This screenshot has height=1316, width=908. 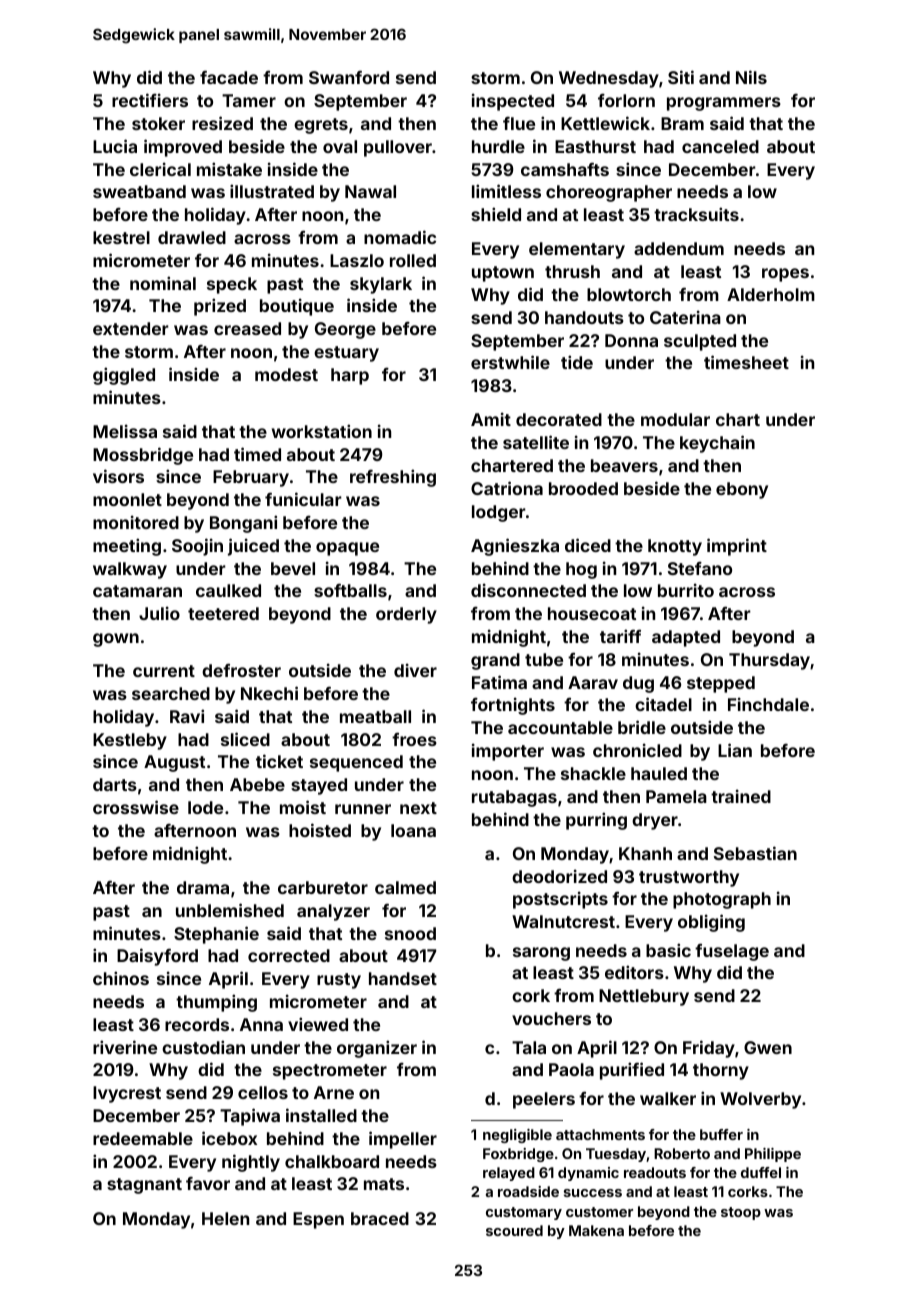 I want to click on catamaran, so click(x=137, y=591).
